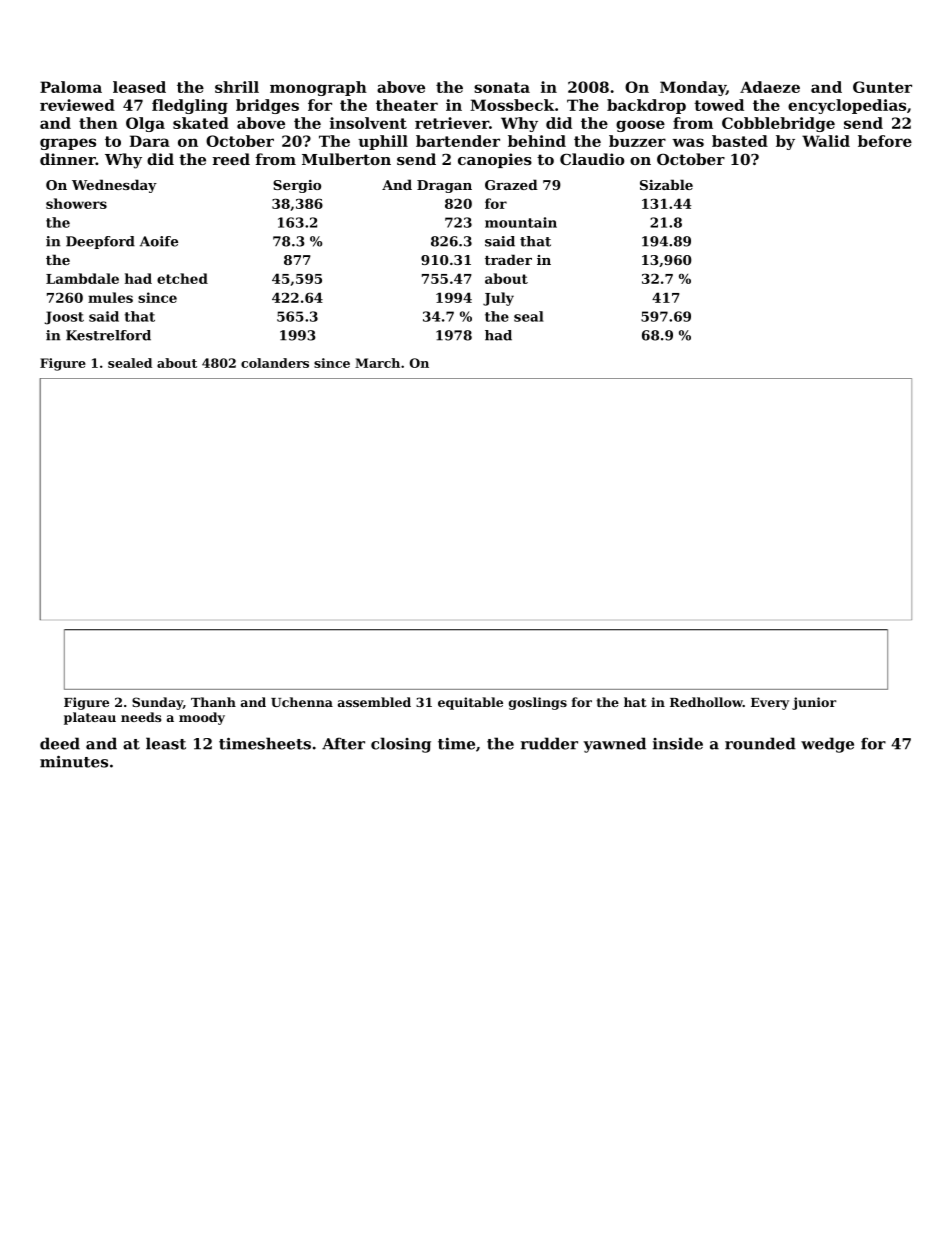 The height and width of the screenshot is (1233, 952). I want to click on basted, so click(740, 141).
